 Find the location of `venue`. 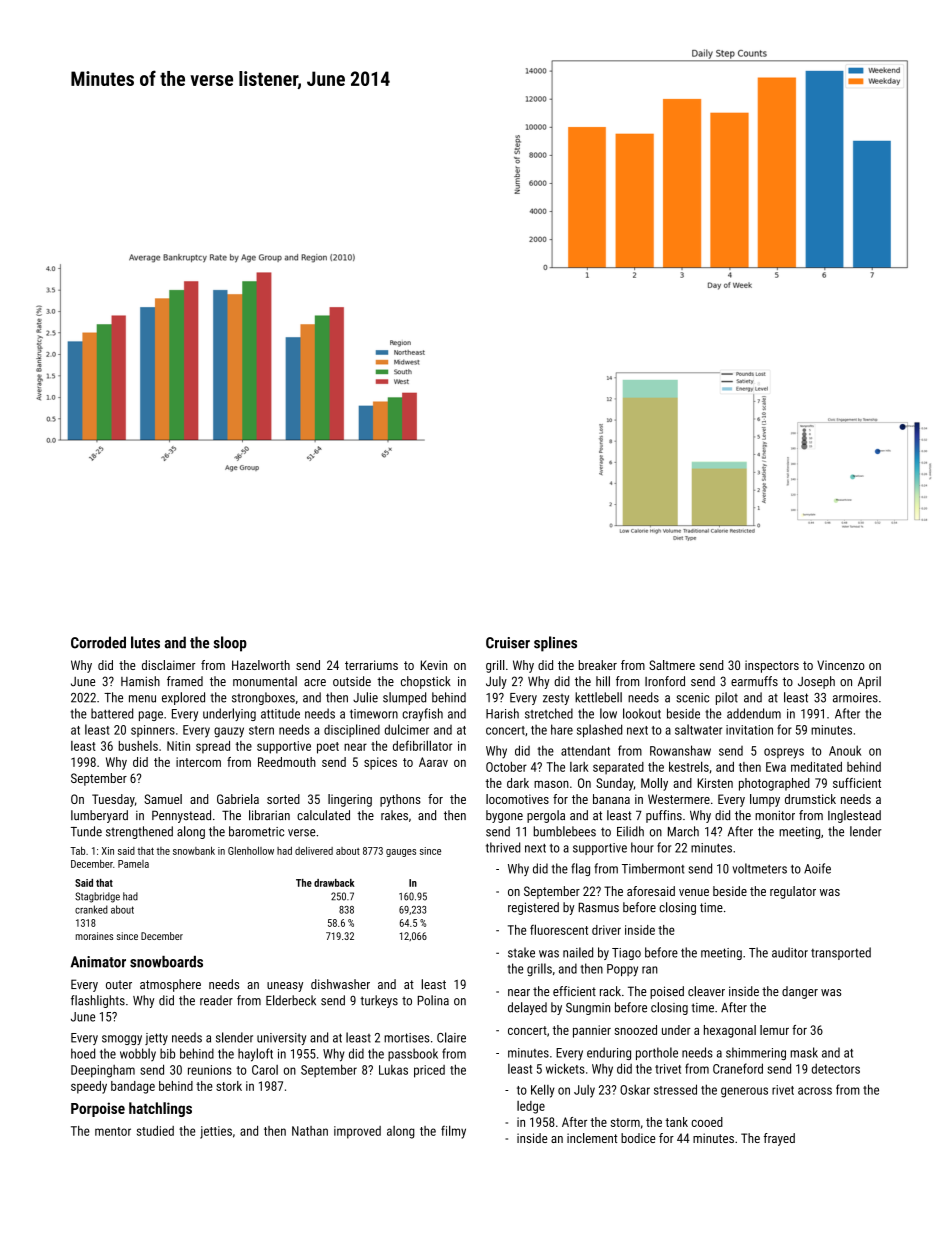

venue is located at coordinates (694, 892).
